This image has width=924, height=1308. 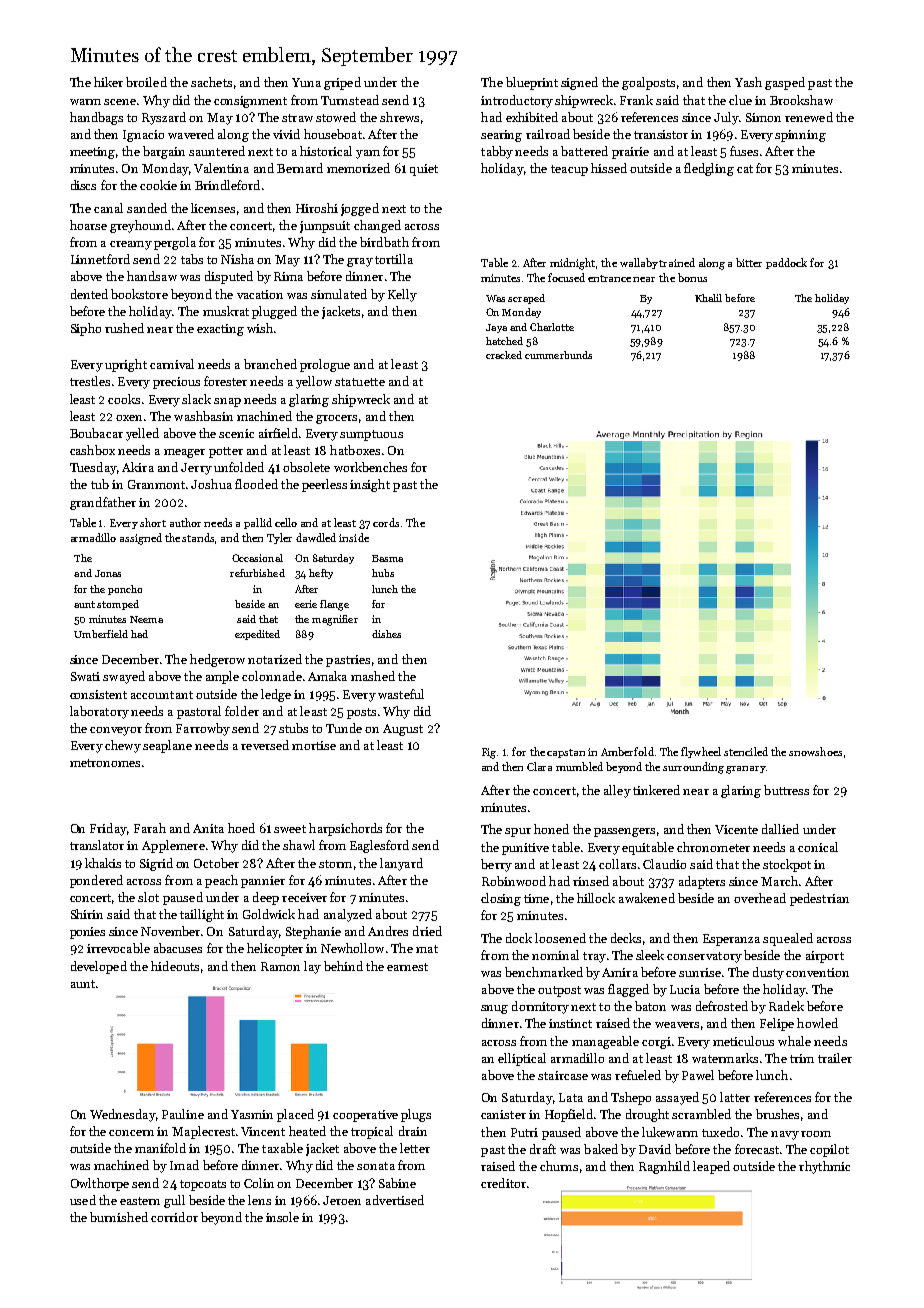 I want to click on Khalil, so click(x=708, y=298).
